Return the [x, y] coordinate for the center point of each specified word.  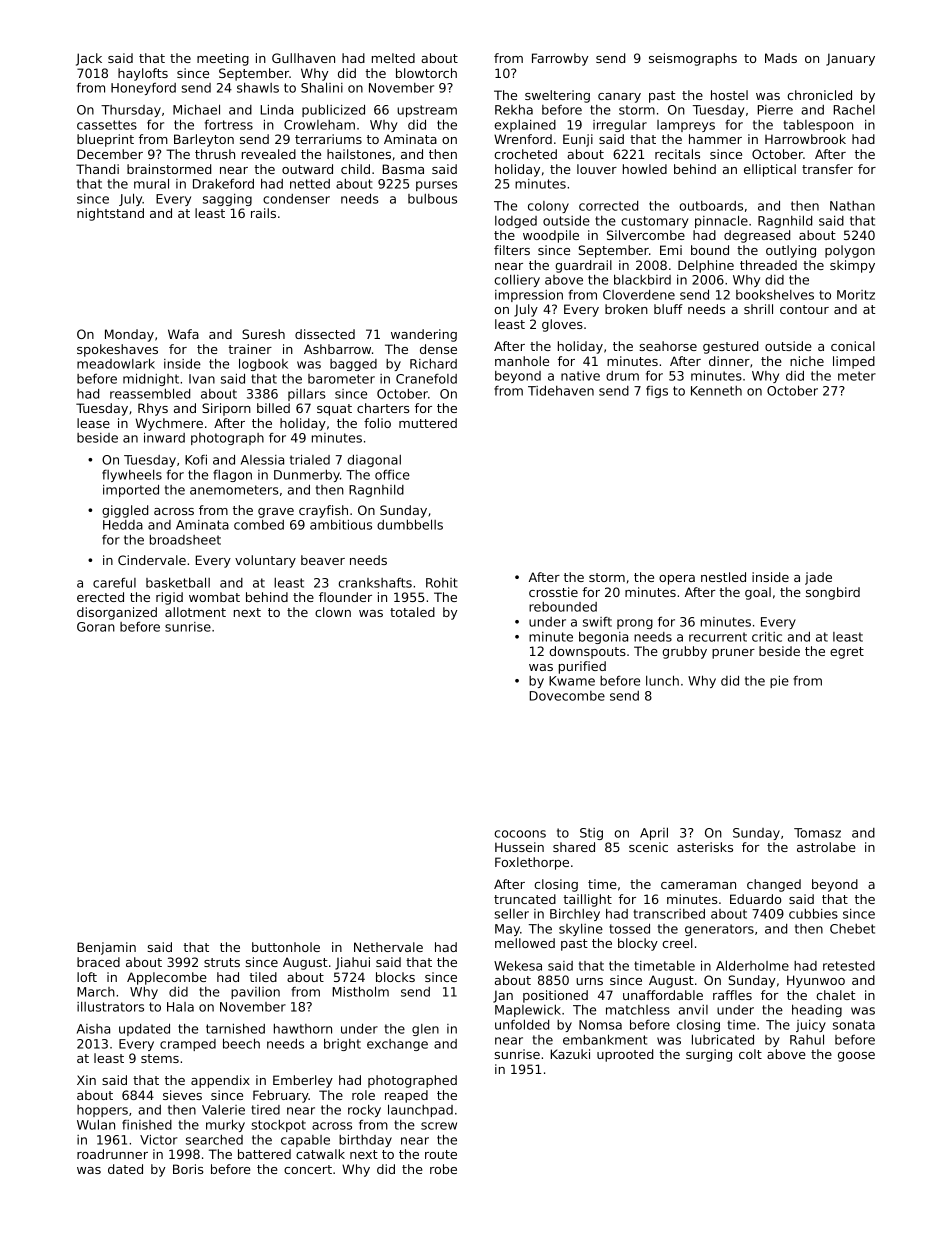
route [441, 1154]
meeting [223, 59]
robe [443, 1169]
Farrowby [560, 59]
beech [241, 1043]
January [850, 59]
